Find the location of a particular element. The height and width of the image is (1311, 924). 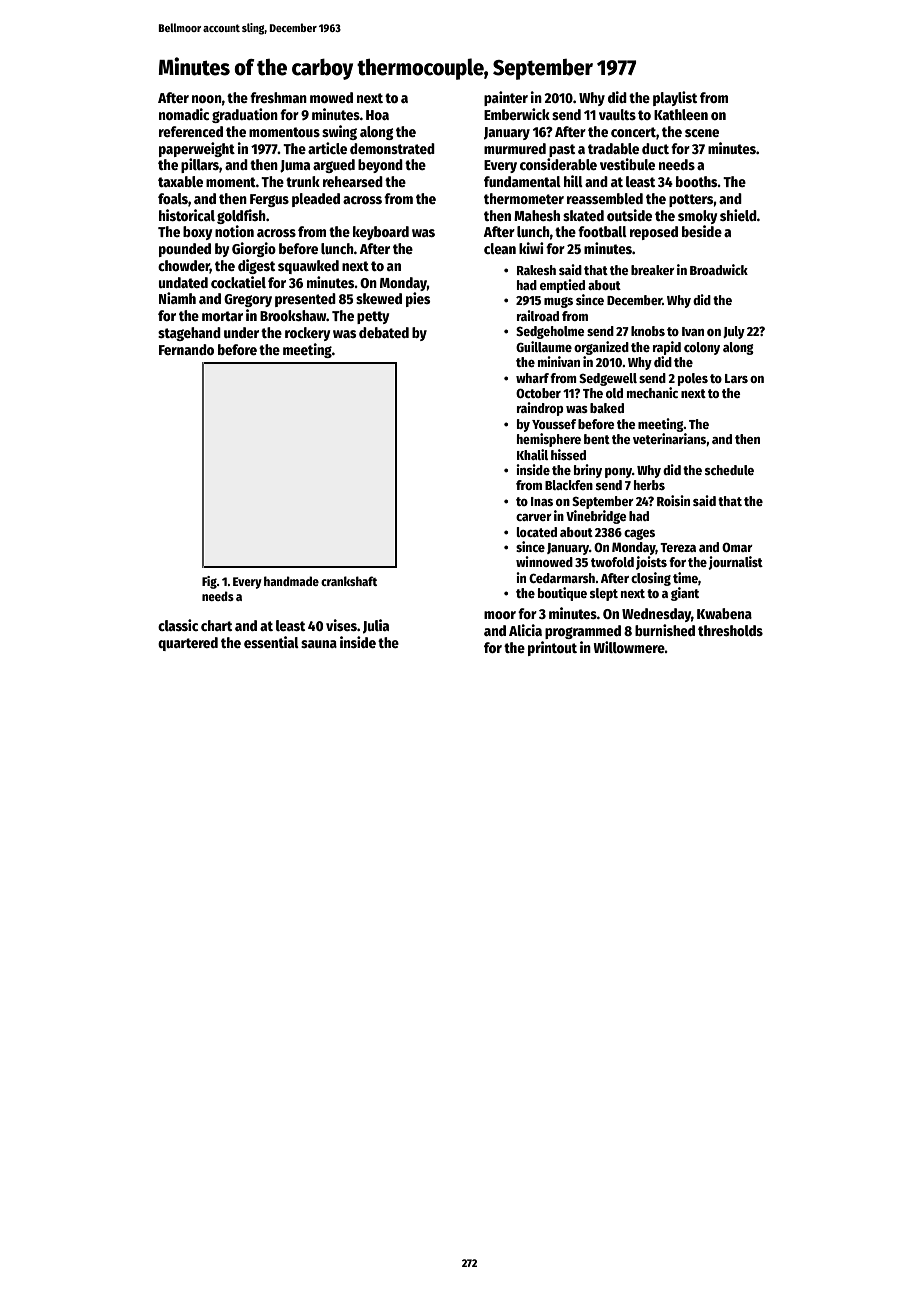

Hoa is located at coordinates (377, 115).
